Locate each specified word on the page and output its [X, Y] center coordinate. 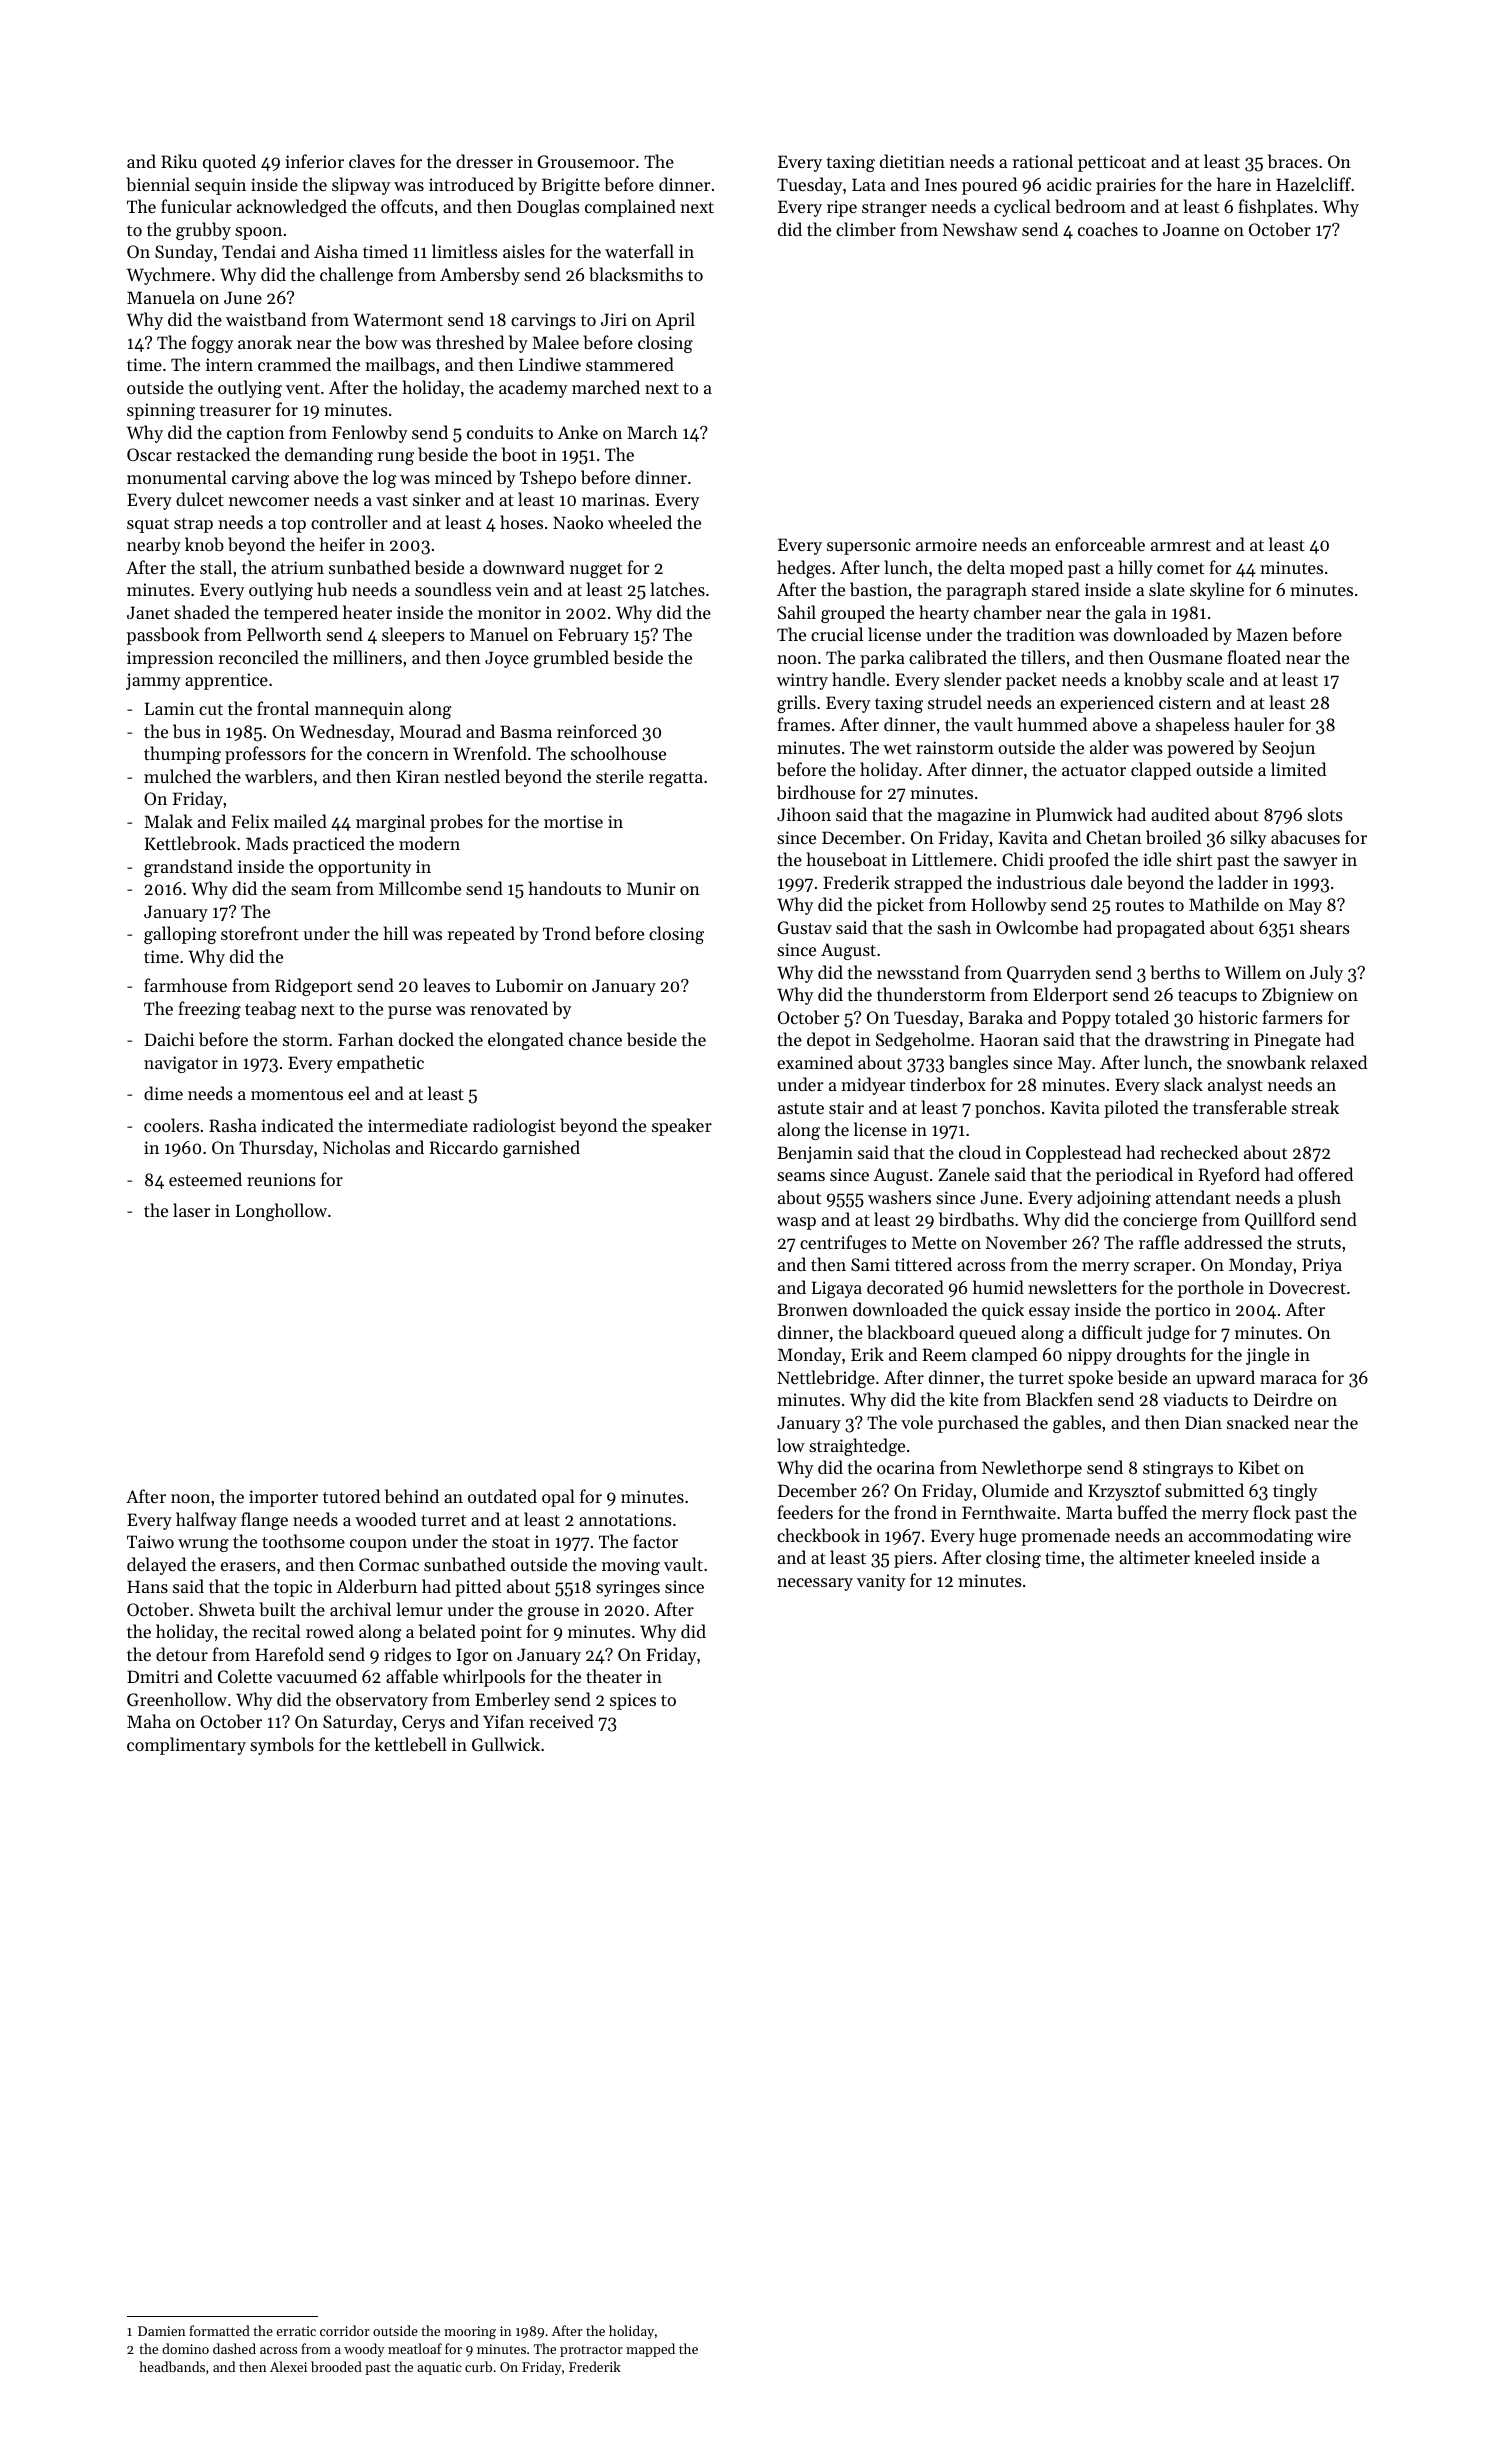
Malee [555, 342]
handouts [565, 888]
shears [1325, 927]
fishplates [1275, 208]
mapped [650, 2350]
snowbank [1266, 1062]
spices [633, 1701]
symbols [282, 1746]
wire [1334, 1535]
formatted [219, 2330]
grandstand [188, 868]
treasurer [235, 410]
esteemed [205, 1179]
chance [595, 1039]
